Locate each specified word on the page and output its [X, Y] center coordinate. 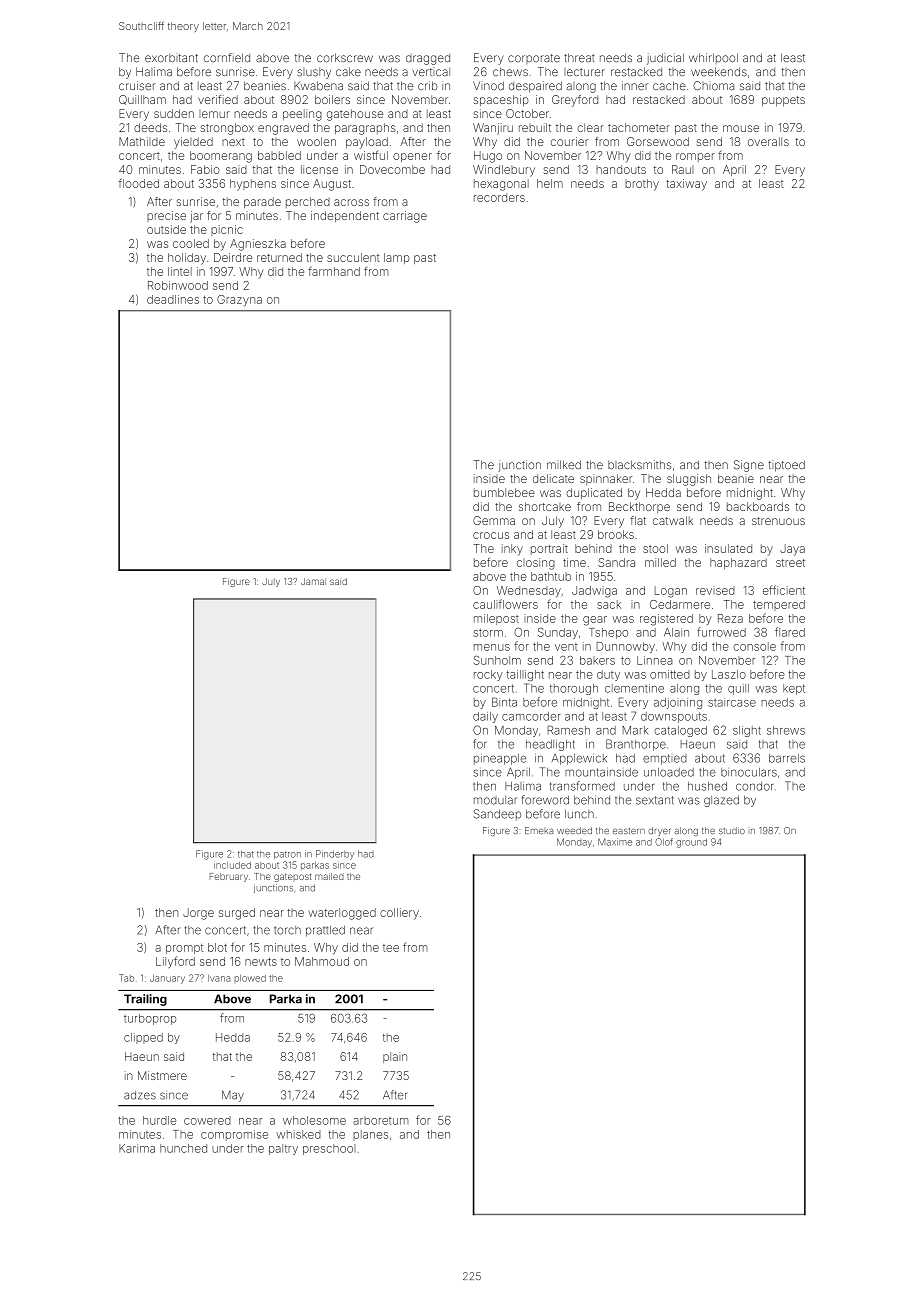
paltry [283, 1149]
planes [370, 1135]
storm [488, 633]
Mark [635, 730]
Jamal [313, 581]
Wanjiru [493, 129]
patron [287, 855]
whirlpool [713, 58]
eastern [629, 831]
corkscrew [345, 58]
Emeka [539, 830]
